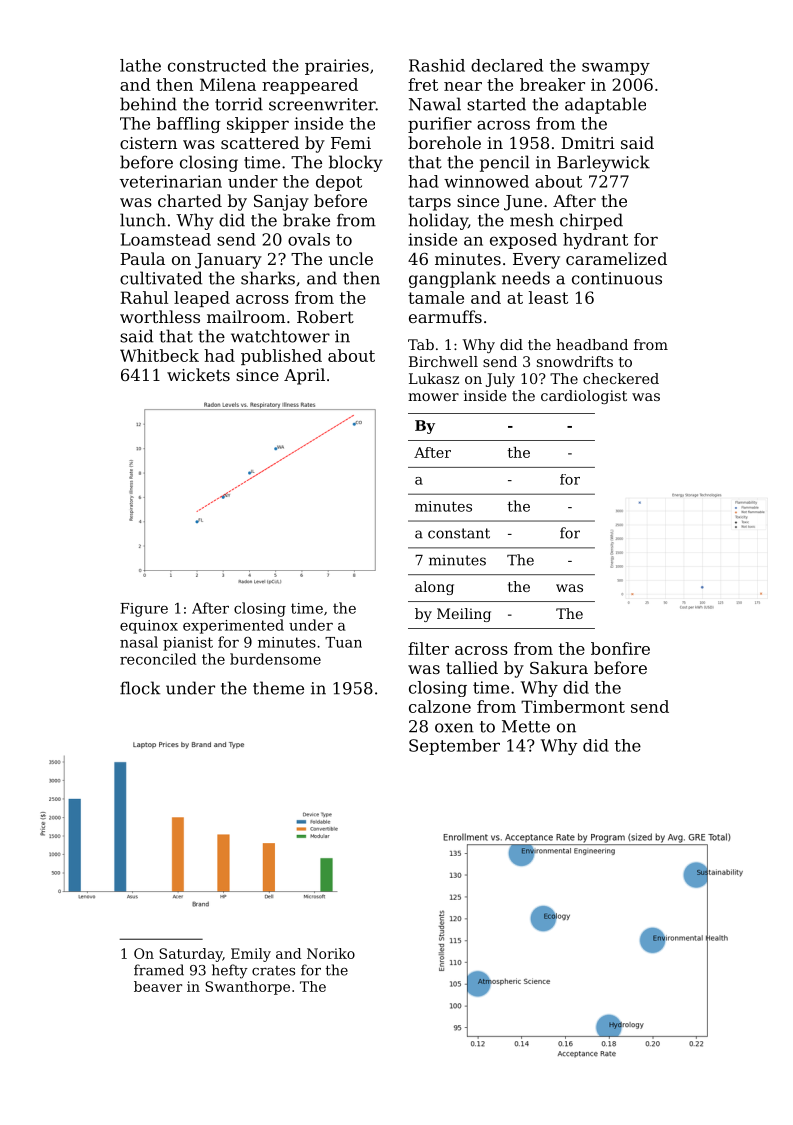  What do you see at coordinates (228, 84) in the screenshot?
I see `Milena` at bounding box center [228, 84].
